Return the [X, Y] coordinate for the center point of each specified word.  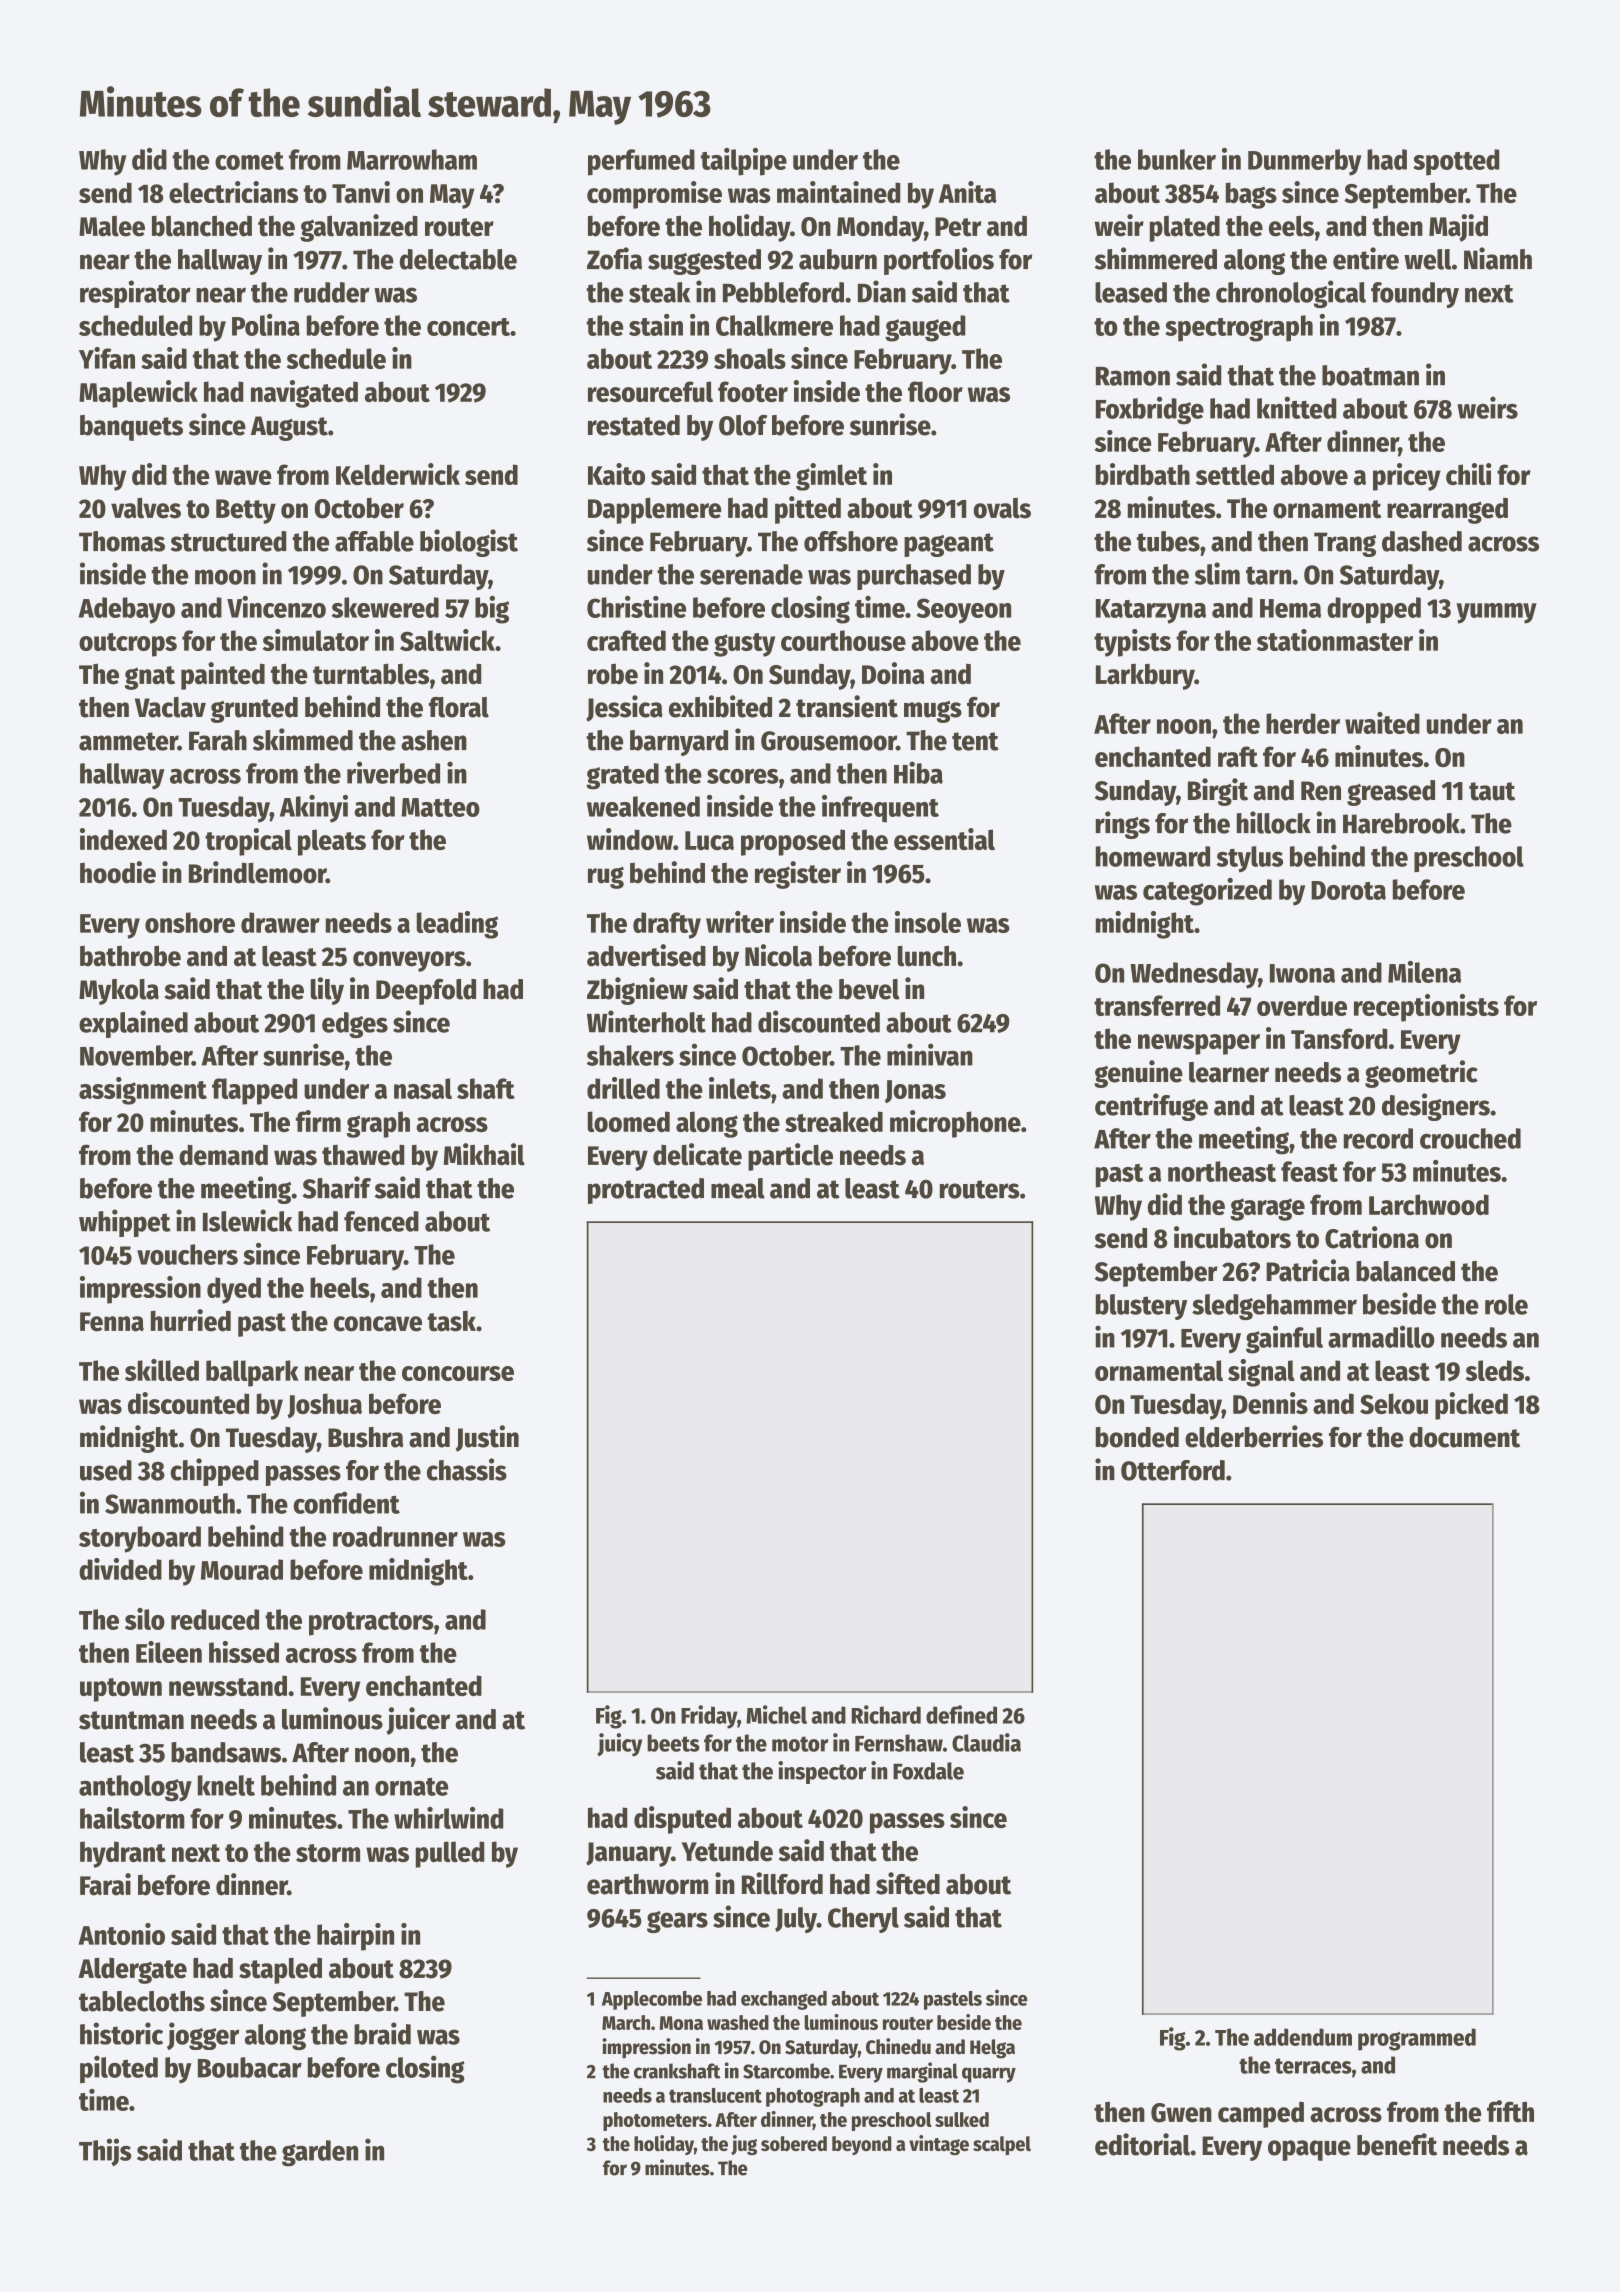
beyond [862, 2145]
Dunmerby [1305, 162]
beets [673, 1743]
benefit [1397, 2144]
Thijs [105, 2152]
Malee [112, 226]
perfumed [641, 162]
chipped [214, 1472]
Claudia [986, 1742]
